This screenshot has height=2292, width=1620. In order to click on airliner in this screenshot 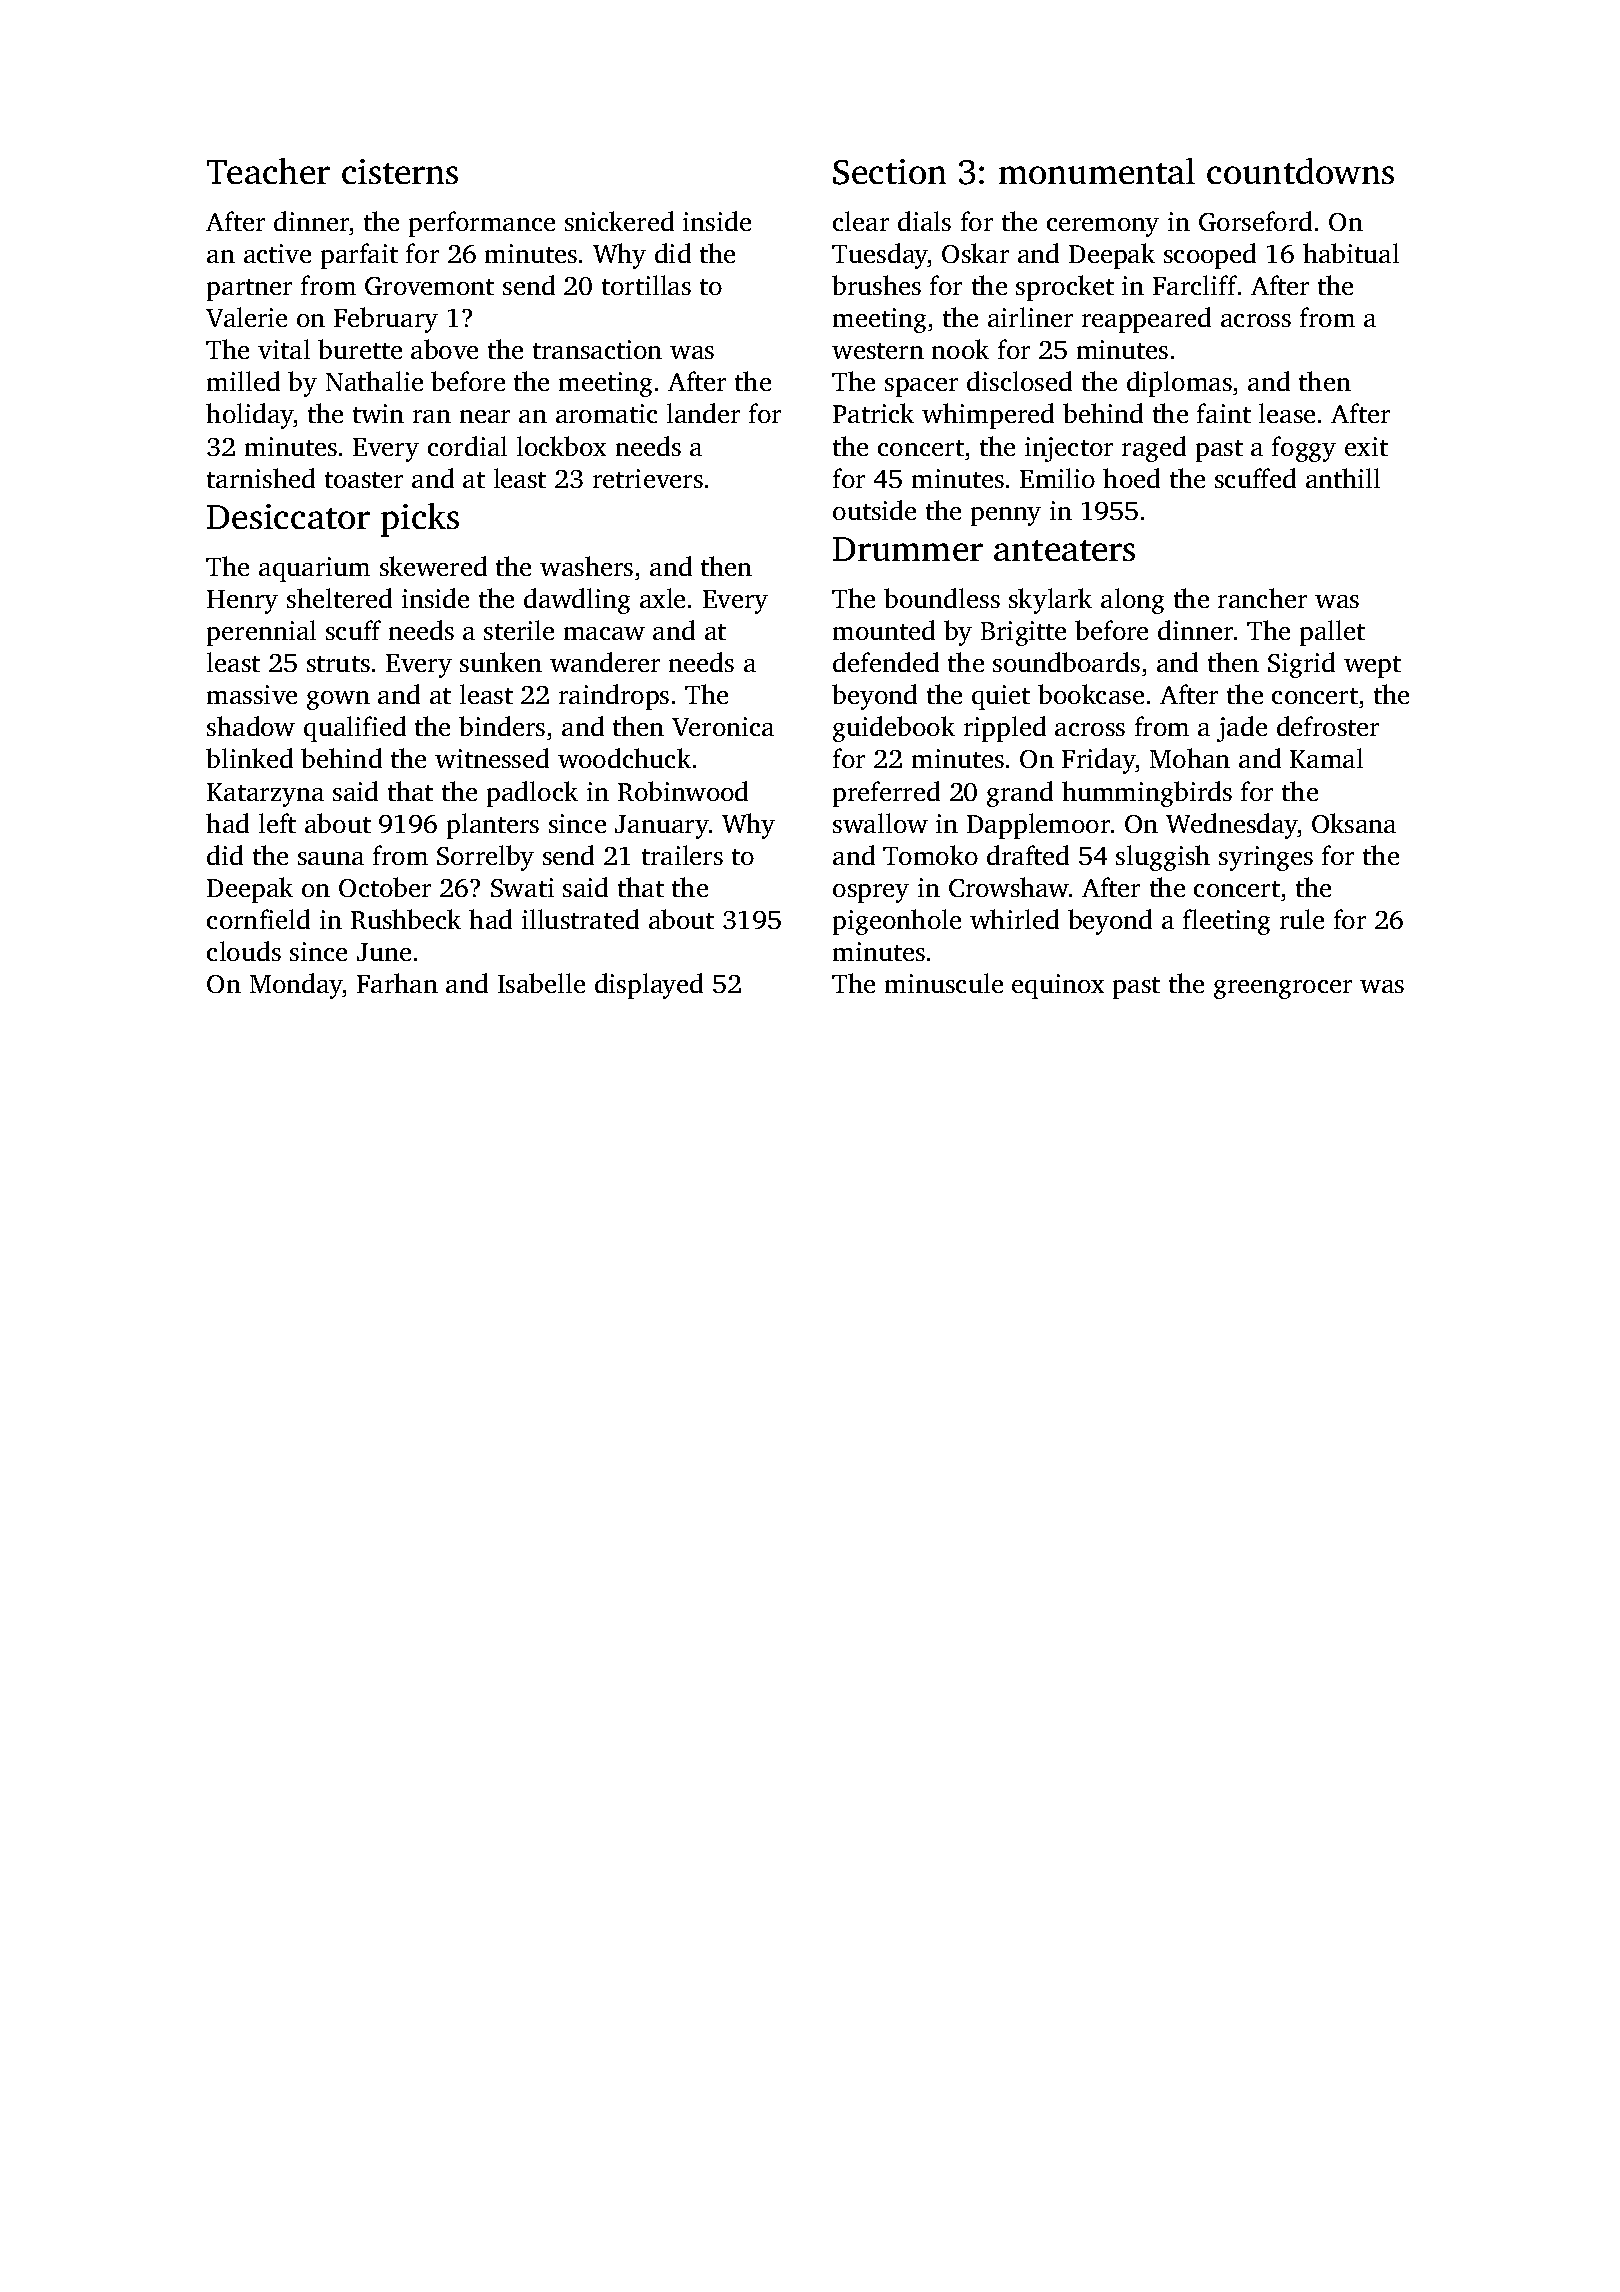, I will do `click(1030, 317)`.
